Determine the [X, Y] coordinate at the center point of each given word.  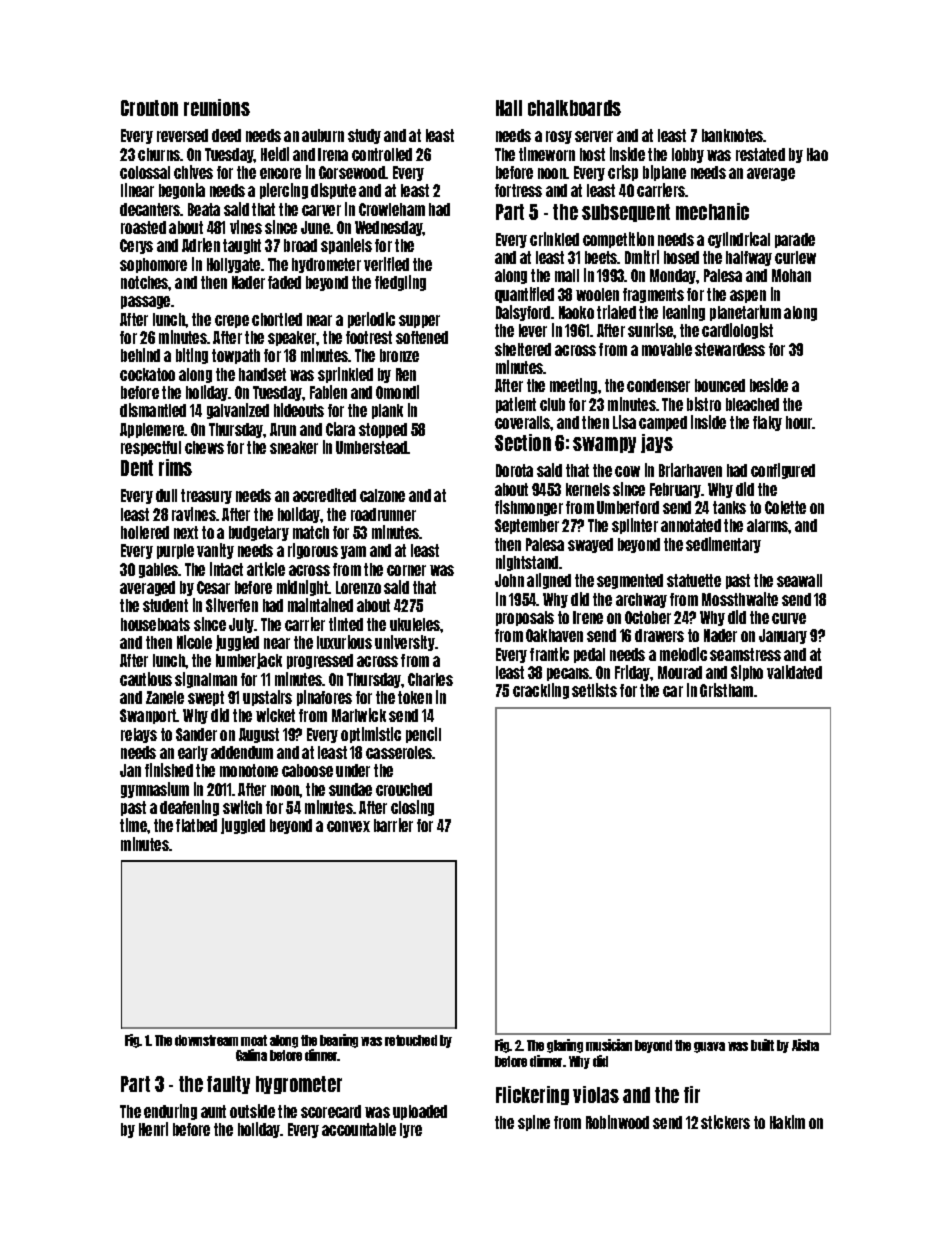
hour [799, 422]
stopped [383, 430]
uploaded [420, 1112]
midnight [303, 588]
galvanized [238, 411]
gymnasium [155, 790]
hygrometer [299, 1085]
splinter [635, 526]
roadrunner [383, 514]
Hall [509, 108]
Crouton [149, 108]
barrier [393, 825]
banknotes [733, 135]
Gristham [726, 690]
